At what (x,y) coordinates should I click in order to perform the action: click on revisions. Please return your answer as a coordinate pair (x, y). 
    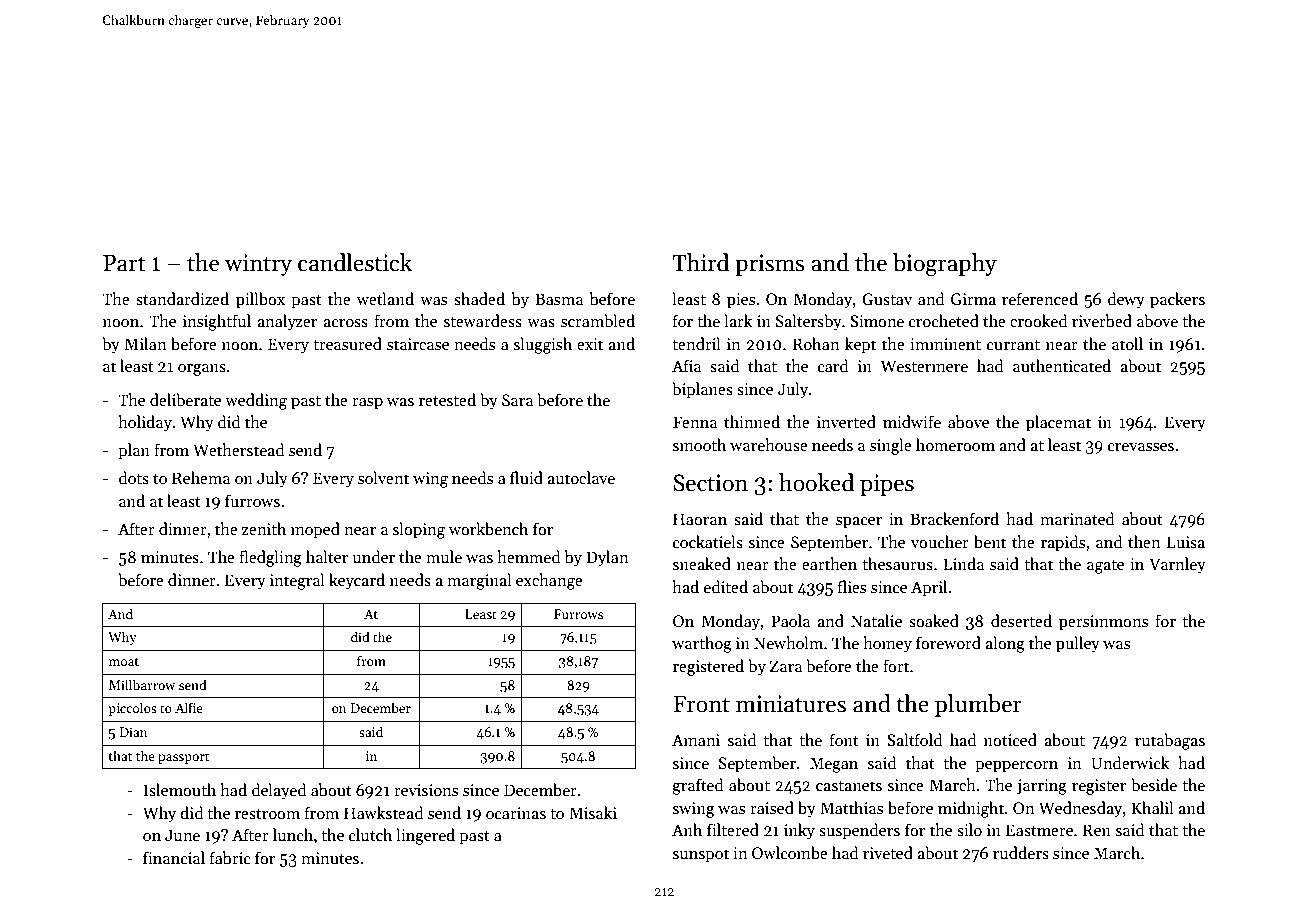
    Looking at the image, I should click on (426, 790).
